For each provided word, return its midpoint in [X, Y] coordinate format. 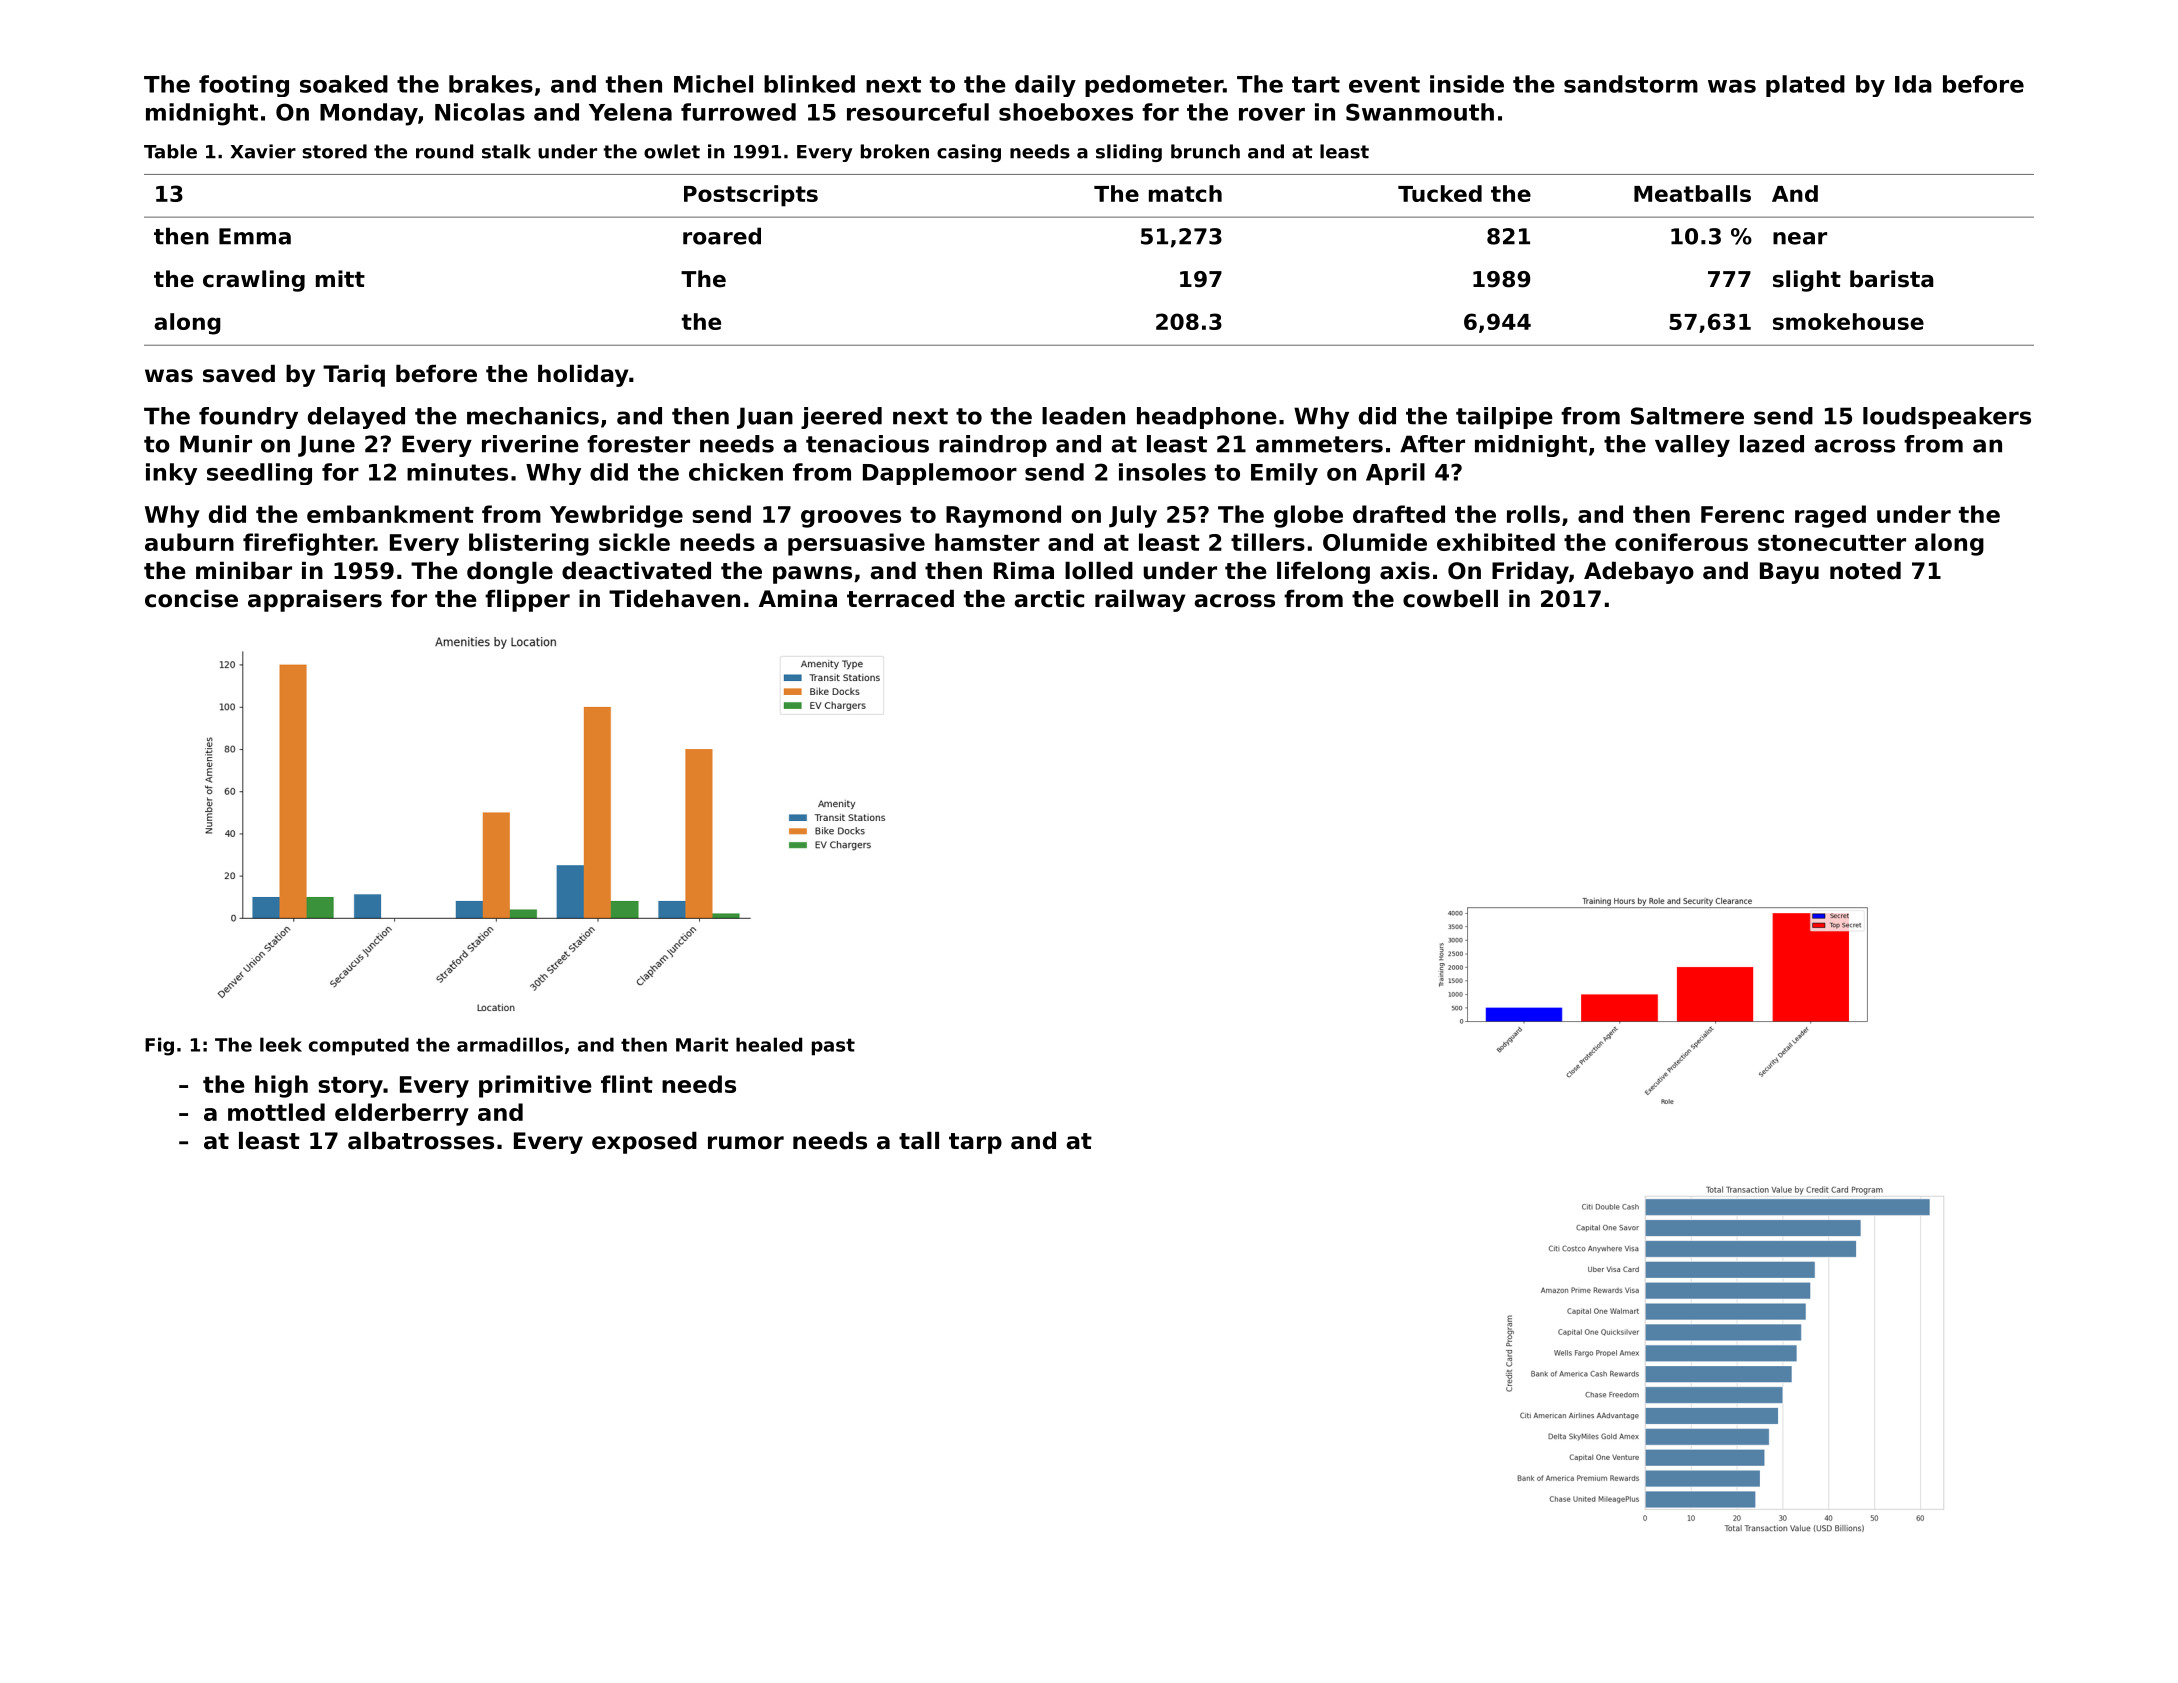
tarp [975, 1143]
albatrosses [421, 1141]
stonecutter [1832, 543]
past [833, 1047]
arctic [1049, 599]
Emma [255, 236]
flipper [527, 601]
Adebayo [1639, 573]
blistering [529, 544]
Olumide [1375, 542]
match [1185, 193]
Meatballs [1692, 193]
